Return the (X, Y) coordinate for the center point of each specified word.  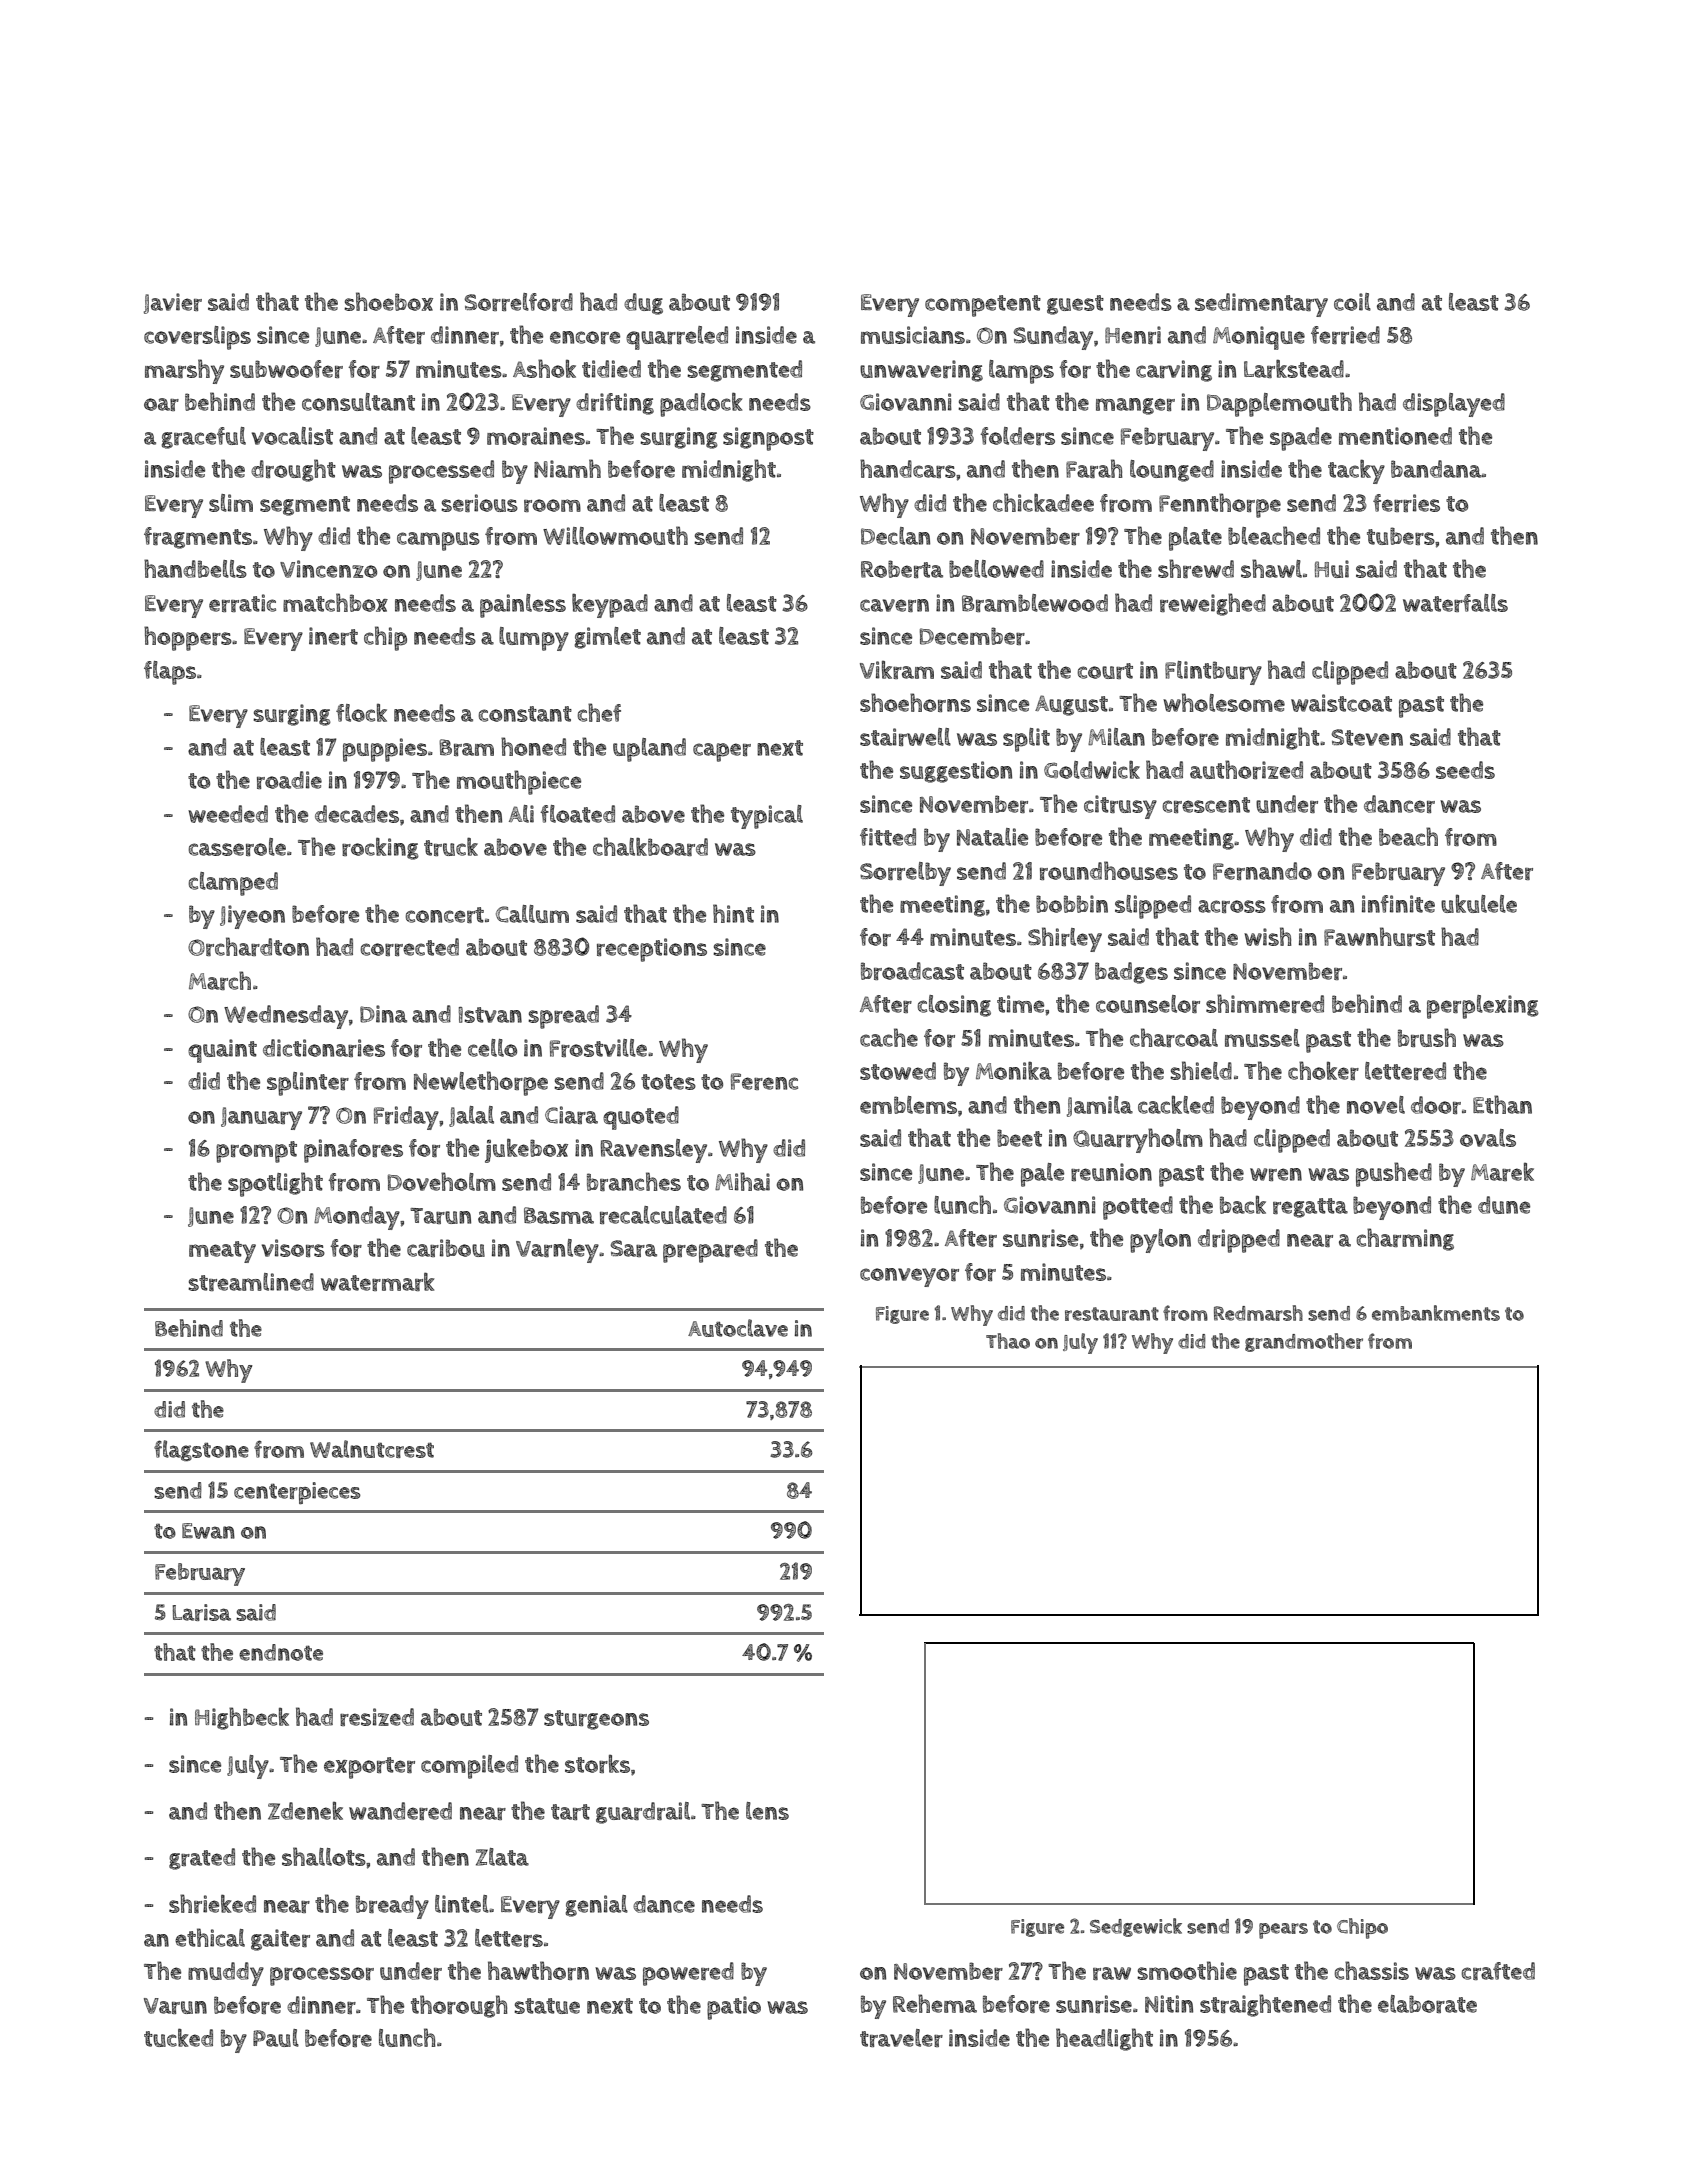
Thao (1008, 1341)
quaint (222, 1051)
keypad (610, 605)
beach (1408, 836)
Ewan (208, 1531)
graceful (204, 438)
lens (767, 1811)
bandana (1436, 469)
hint (733, 913)
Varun (175, 2006)
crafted (1498, 1971)
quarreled (677, 338)
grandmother (1304, 1342)
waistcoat (1341, 703)
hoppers (188, 638)
